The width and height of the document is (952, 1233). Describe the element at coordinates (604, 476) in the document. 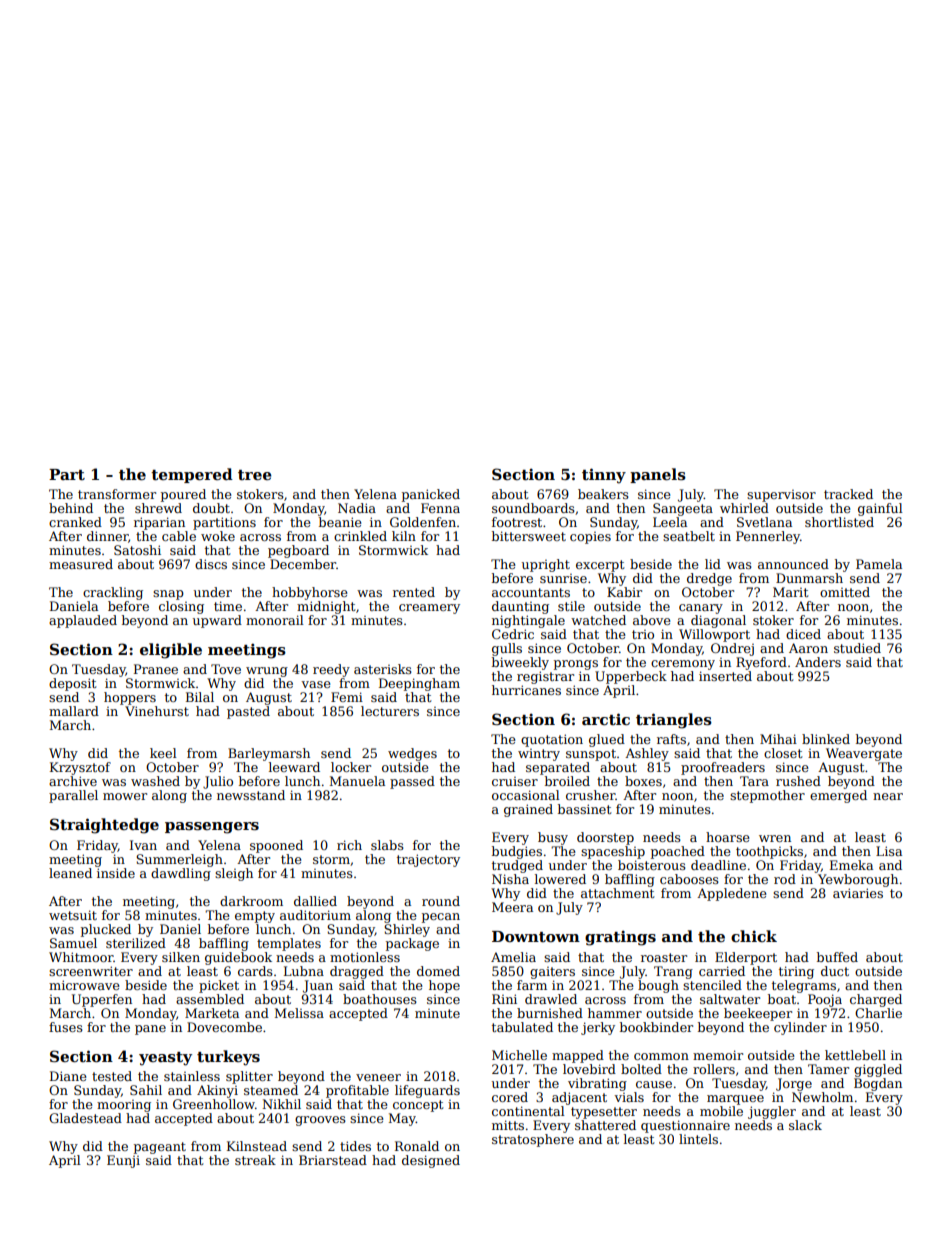

I see `tinny` at that location.
